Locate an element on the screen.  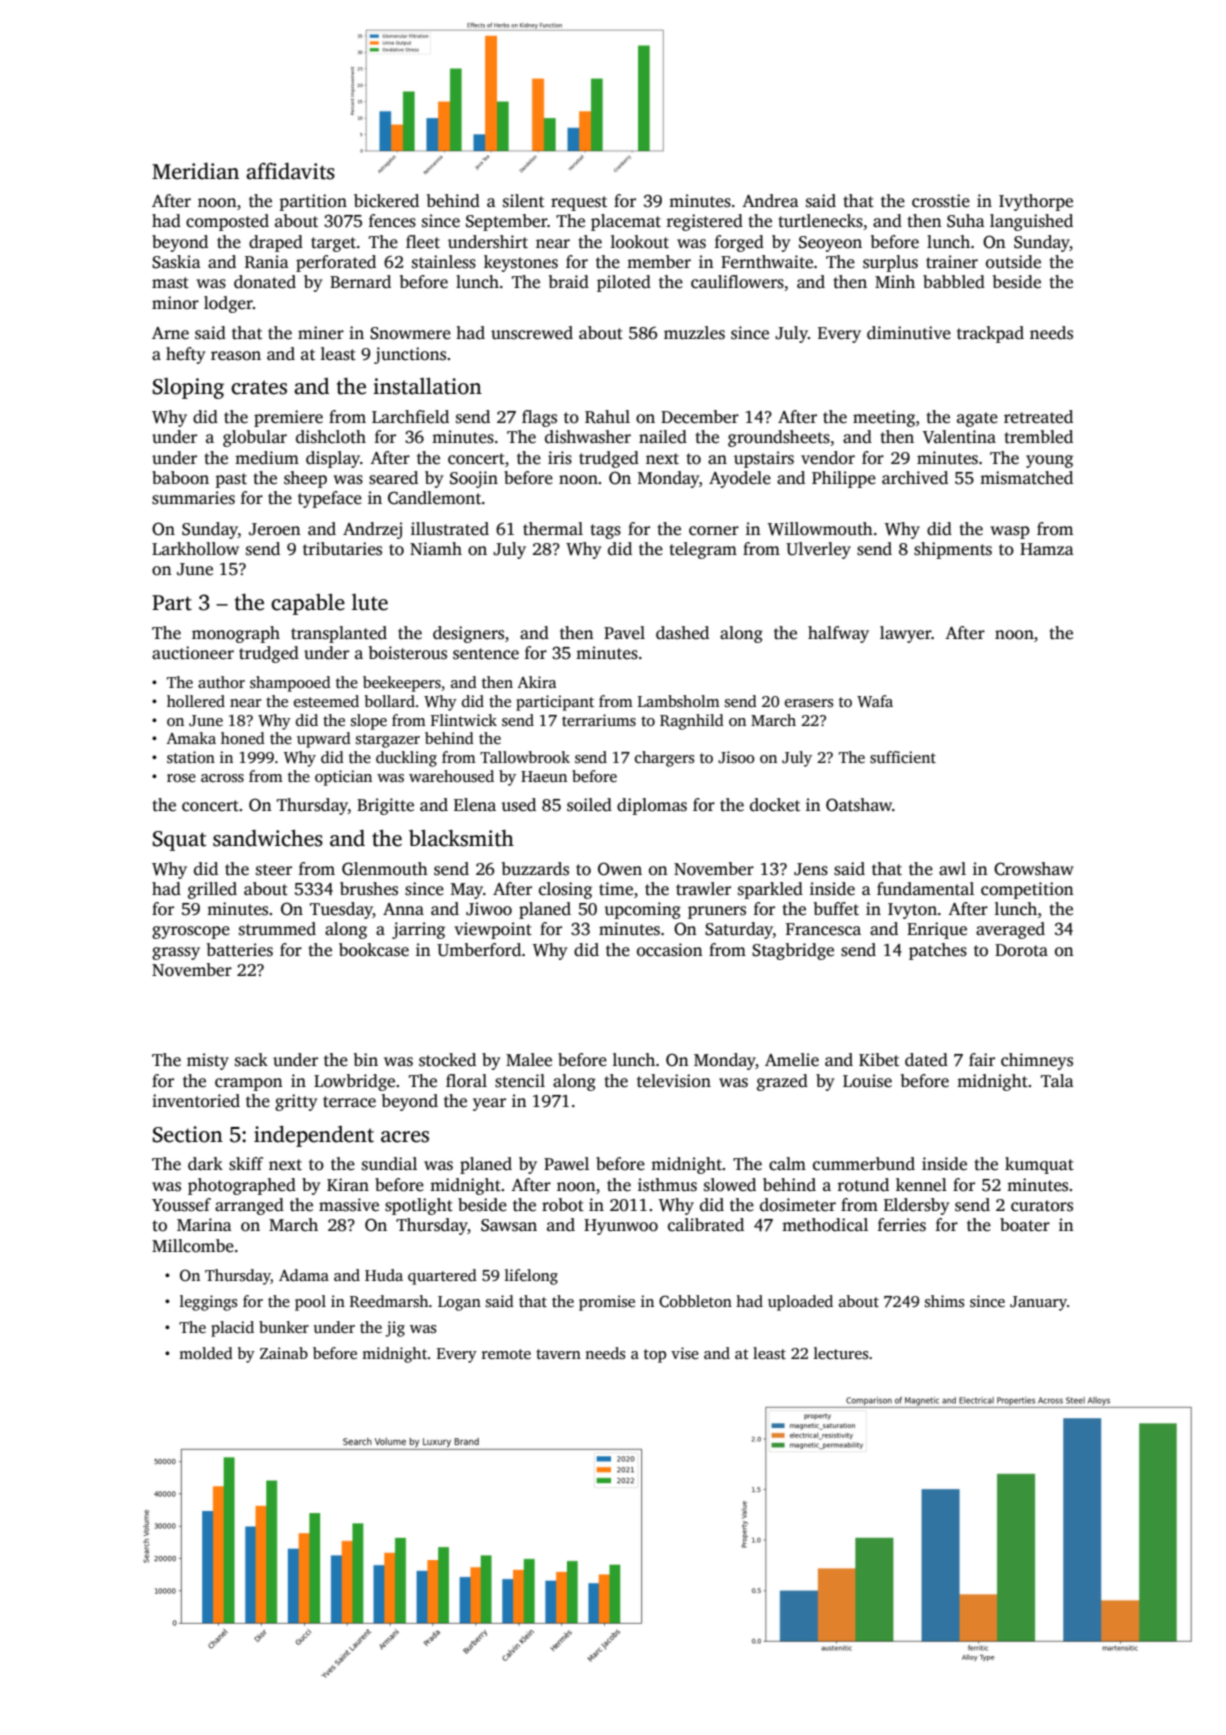
vise is located at coordinates (685, 1353).
